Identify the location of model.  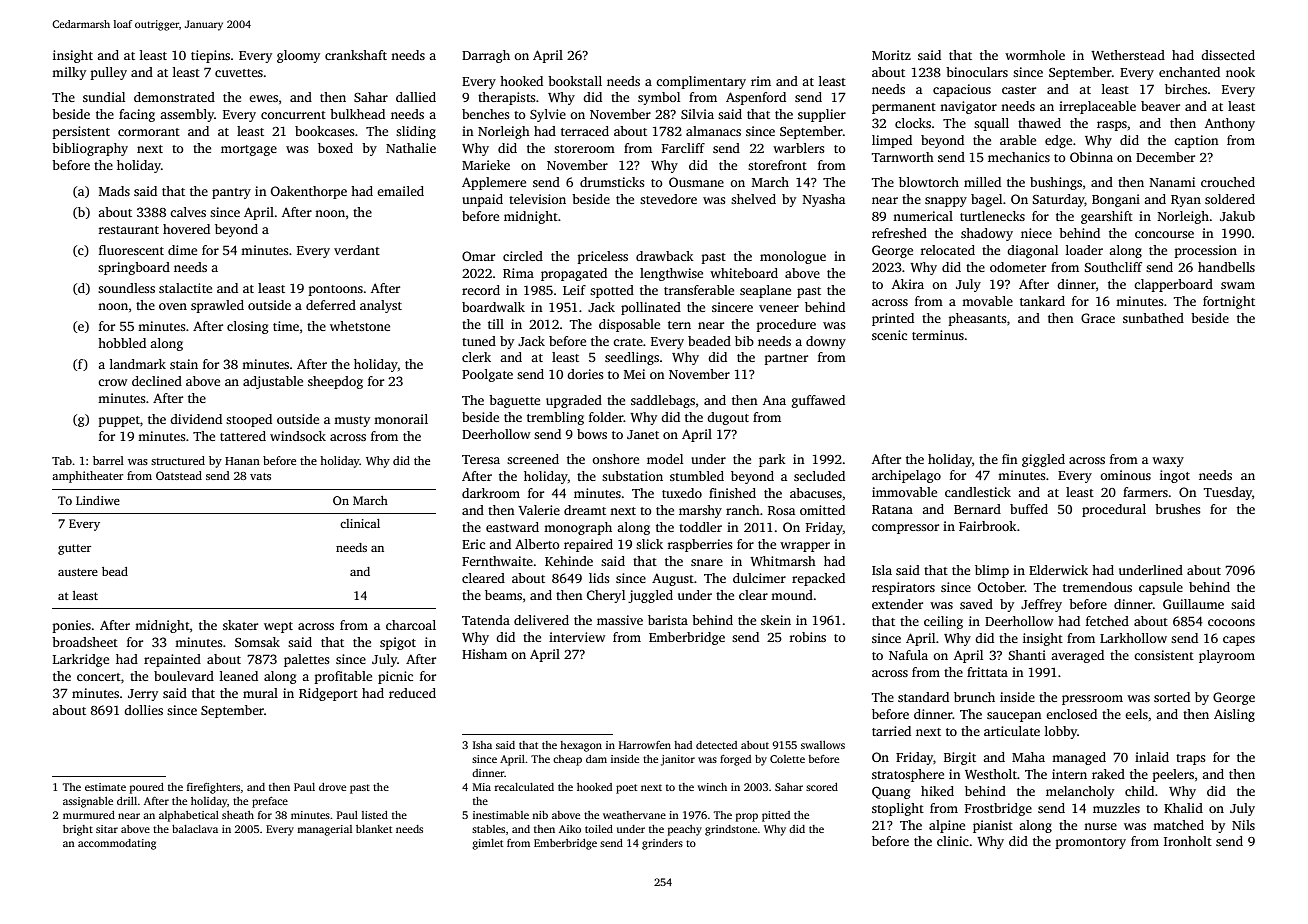
(665, 459).
